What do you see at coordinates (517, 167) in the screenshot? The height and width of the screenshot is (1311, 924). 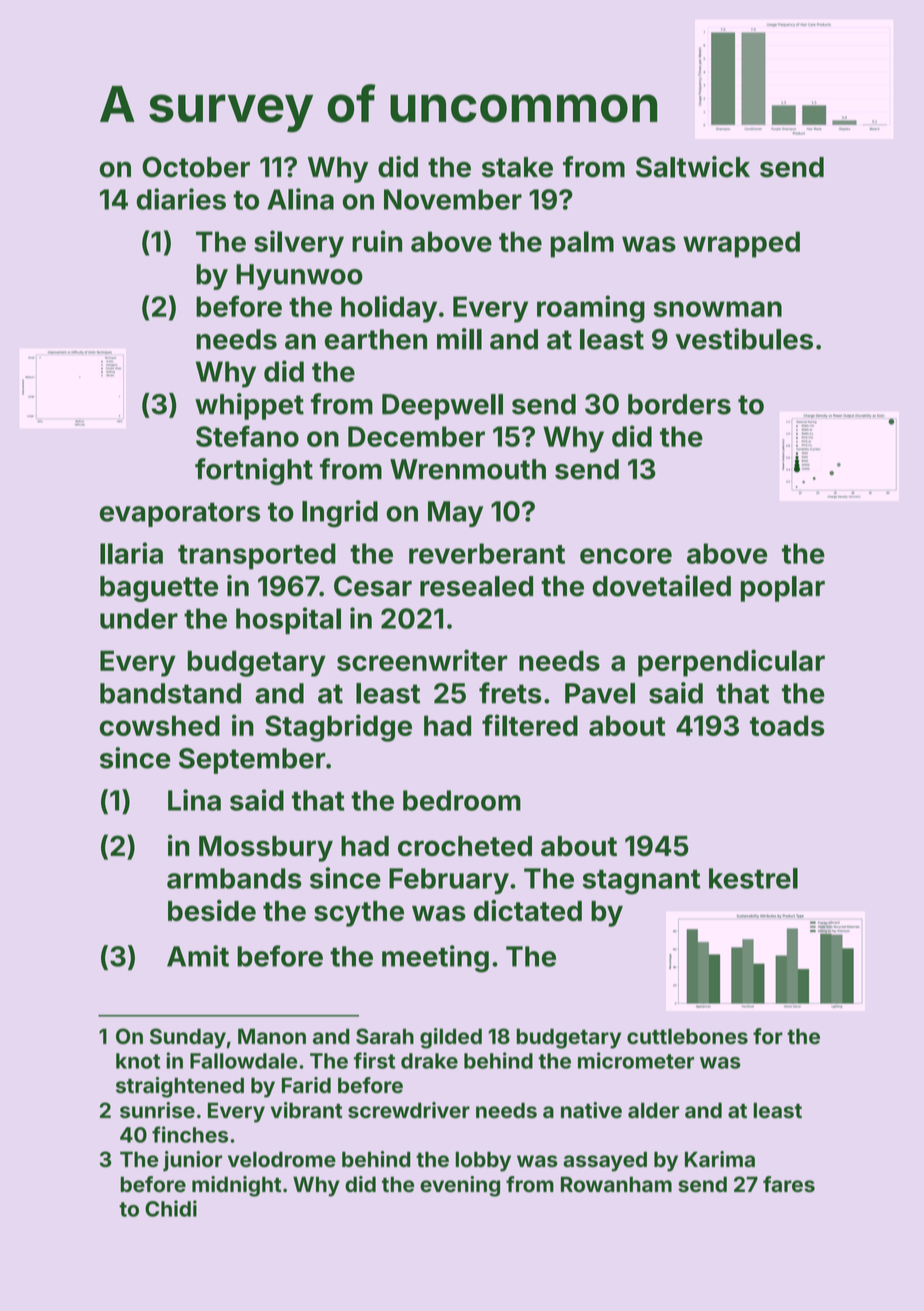 I see `stake` at bounding box center [517, 167].
